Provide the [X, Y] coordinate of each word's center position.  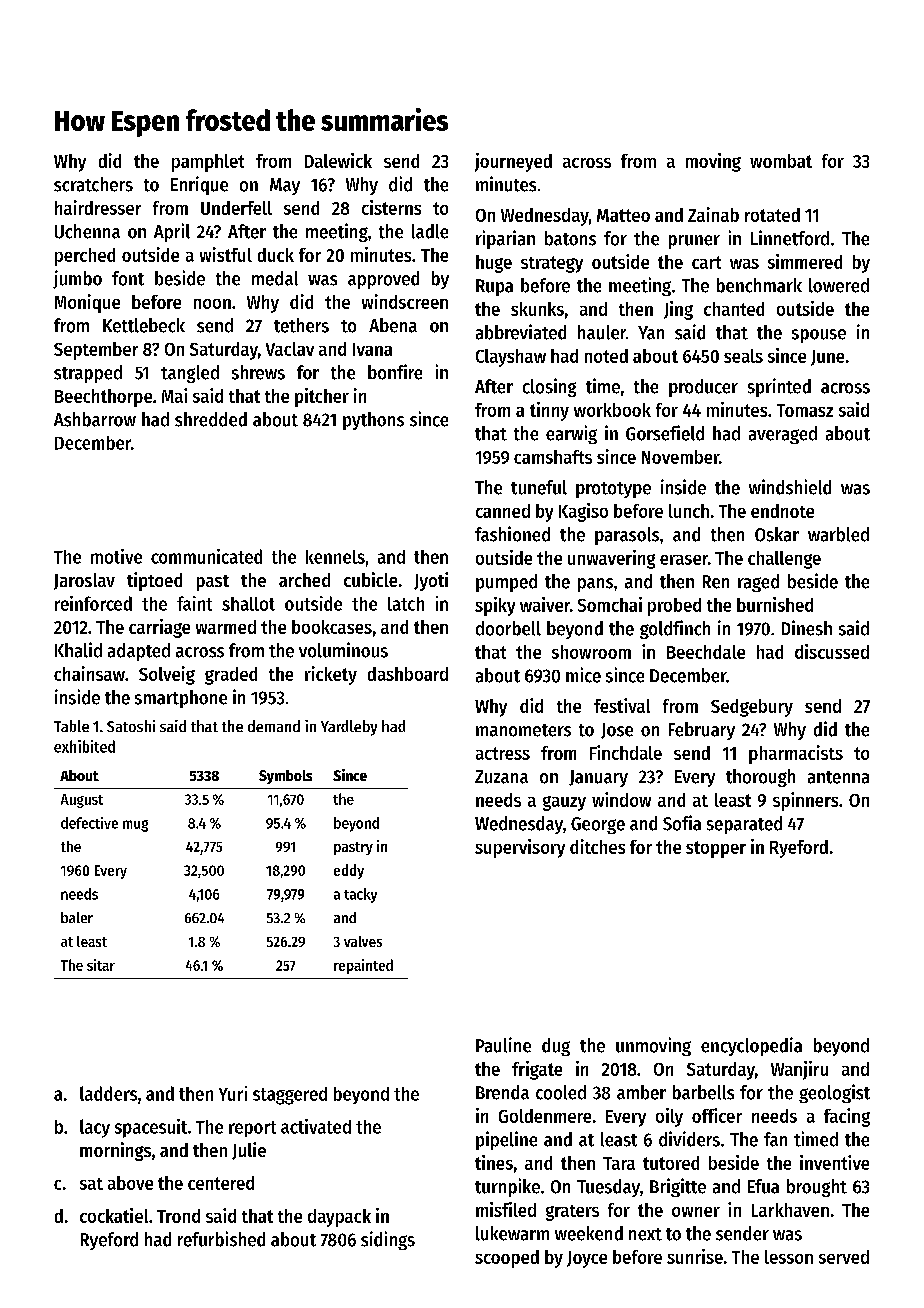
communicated [206, 556]
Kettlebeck [144, 325]
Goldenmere [545, 1116]
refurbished [221, 1239]
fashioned [512, 534]
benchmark [759, 285]
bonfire [395, 372]
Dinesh [807, 628]
